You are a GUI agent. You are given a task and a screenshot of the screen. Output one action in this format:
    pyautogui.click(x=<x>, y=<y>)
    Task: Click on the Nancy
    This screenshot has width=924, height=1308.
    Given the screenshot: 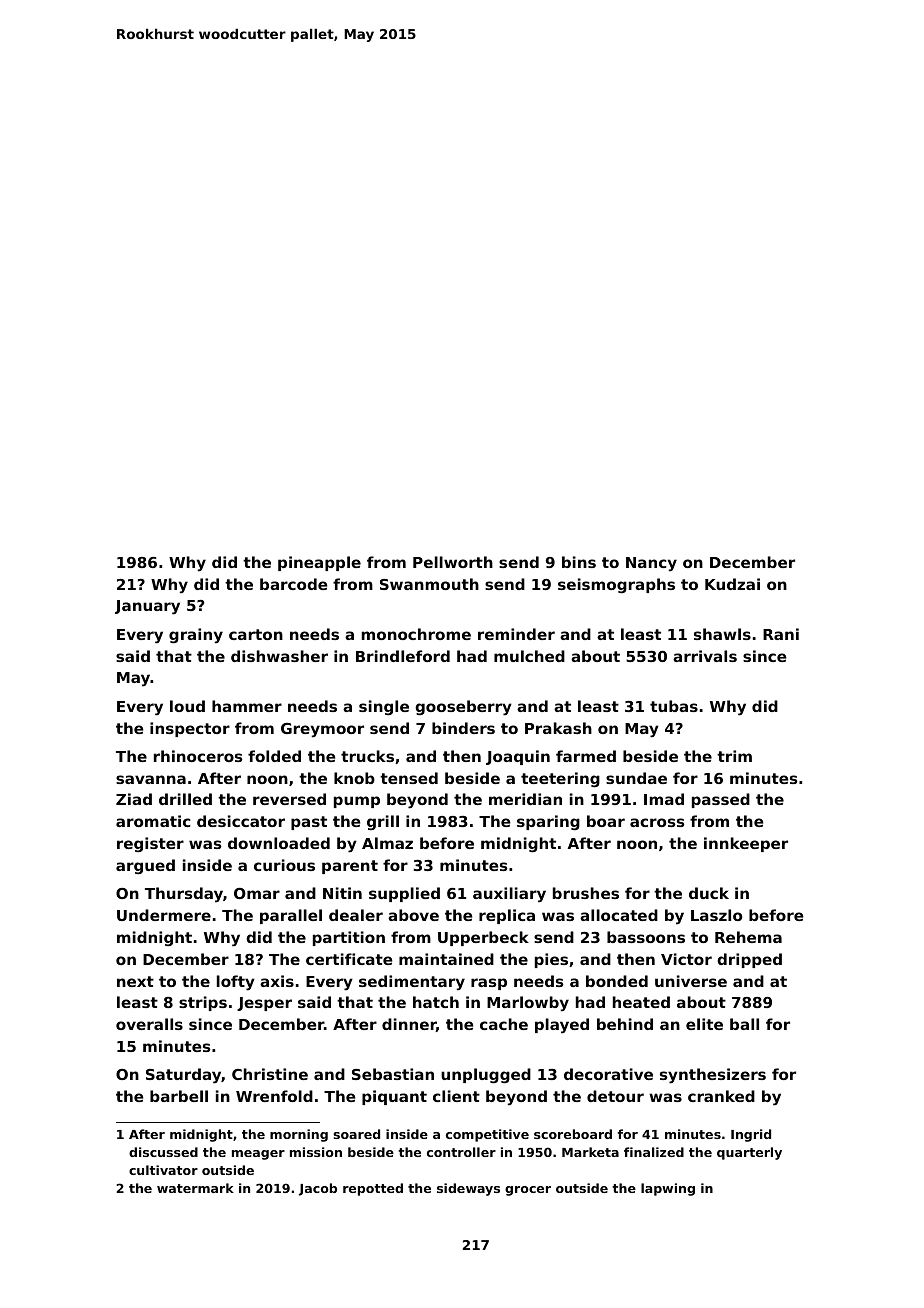 What is the action you would take?
    pyautogui.click(x=651, y=564)
